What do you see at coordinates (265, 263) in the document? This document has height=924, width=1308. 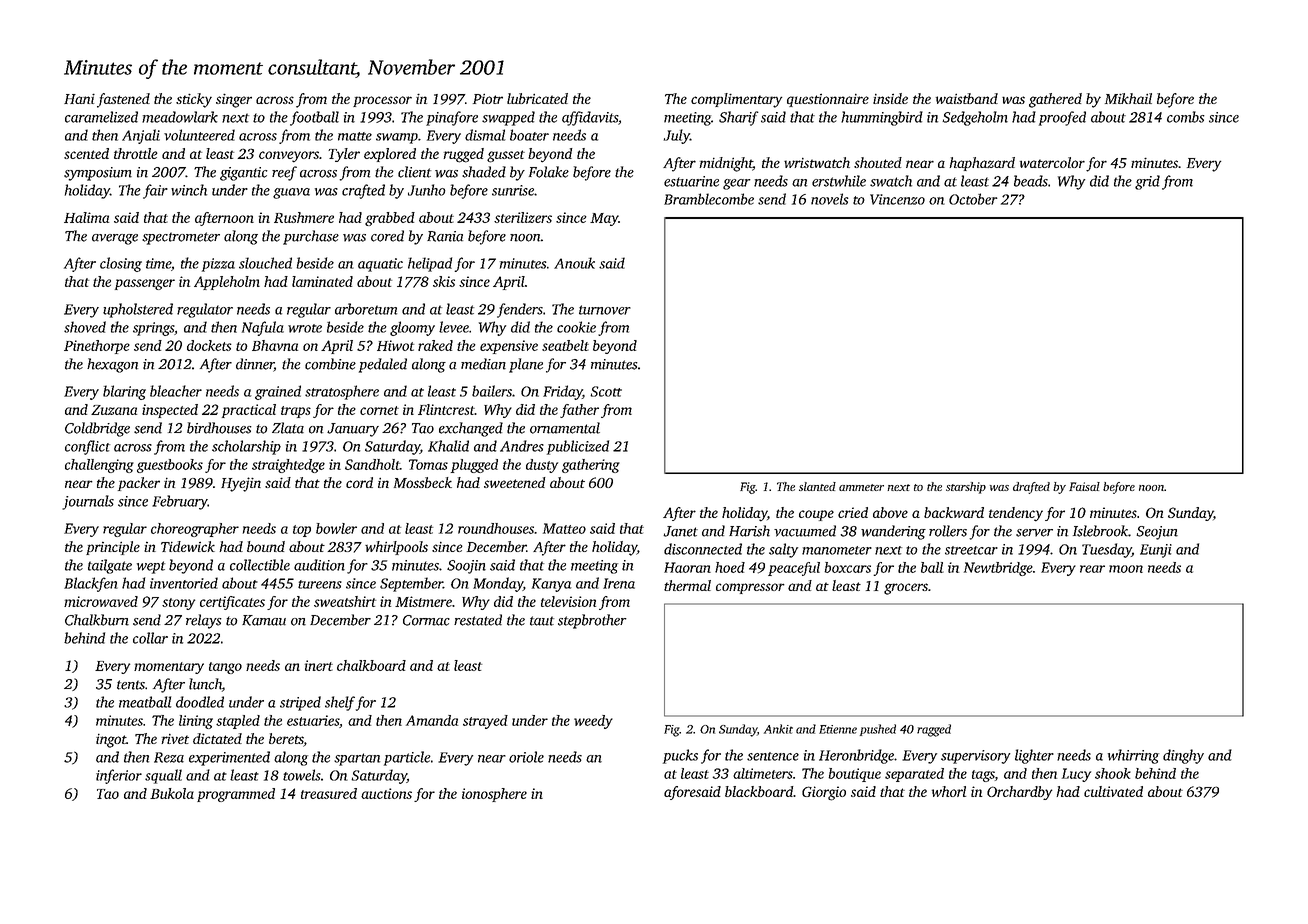 I see `slouched` at bounding box center [265, 263].
